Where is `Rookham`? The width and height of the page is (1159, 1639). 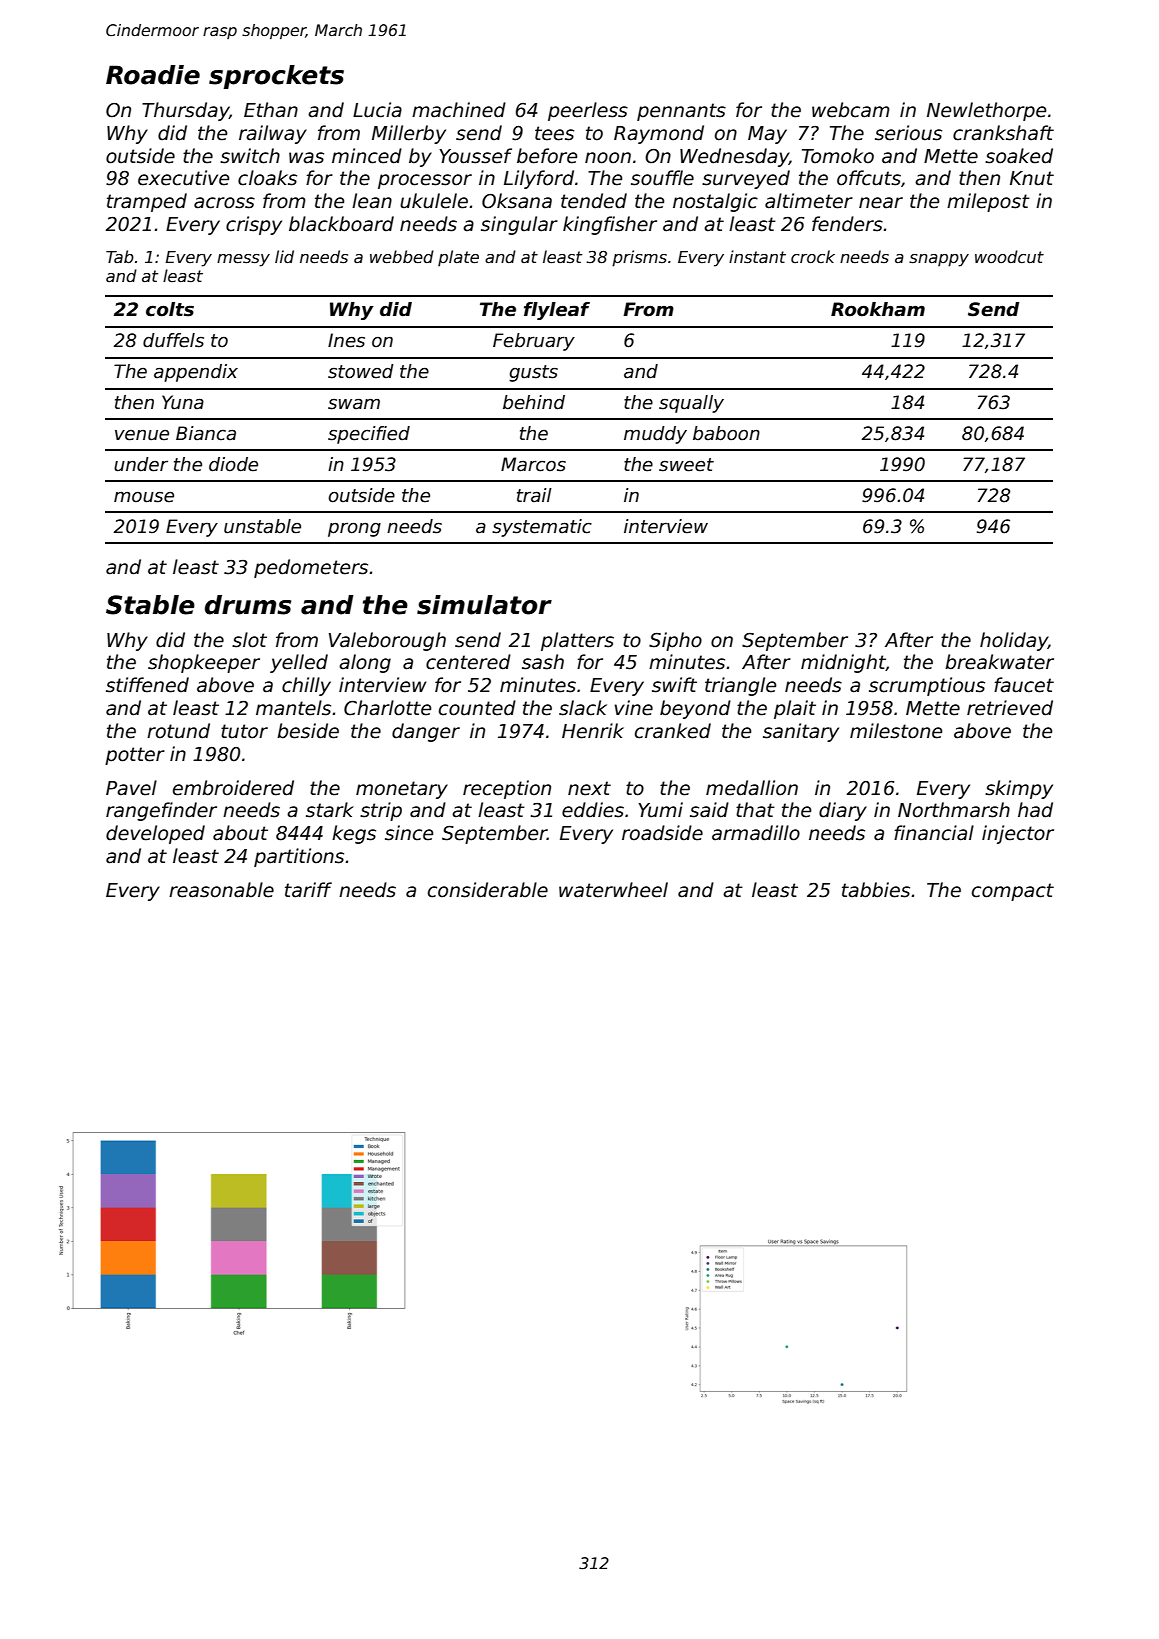 Rookham is located at coordinates (878, 309).
